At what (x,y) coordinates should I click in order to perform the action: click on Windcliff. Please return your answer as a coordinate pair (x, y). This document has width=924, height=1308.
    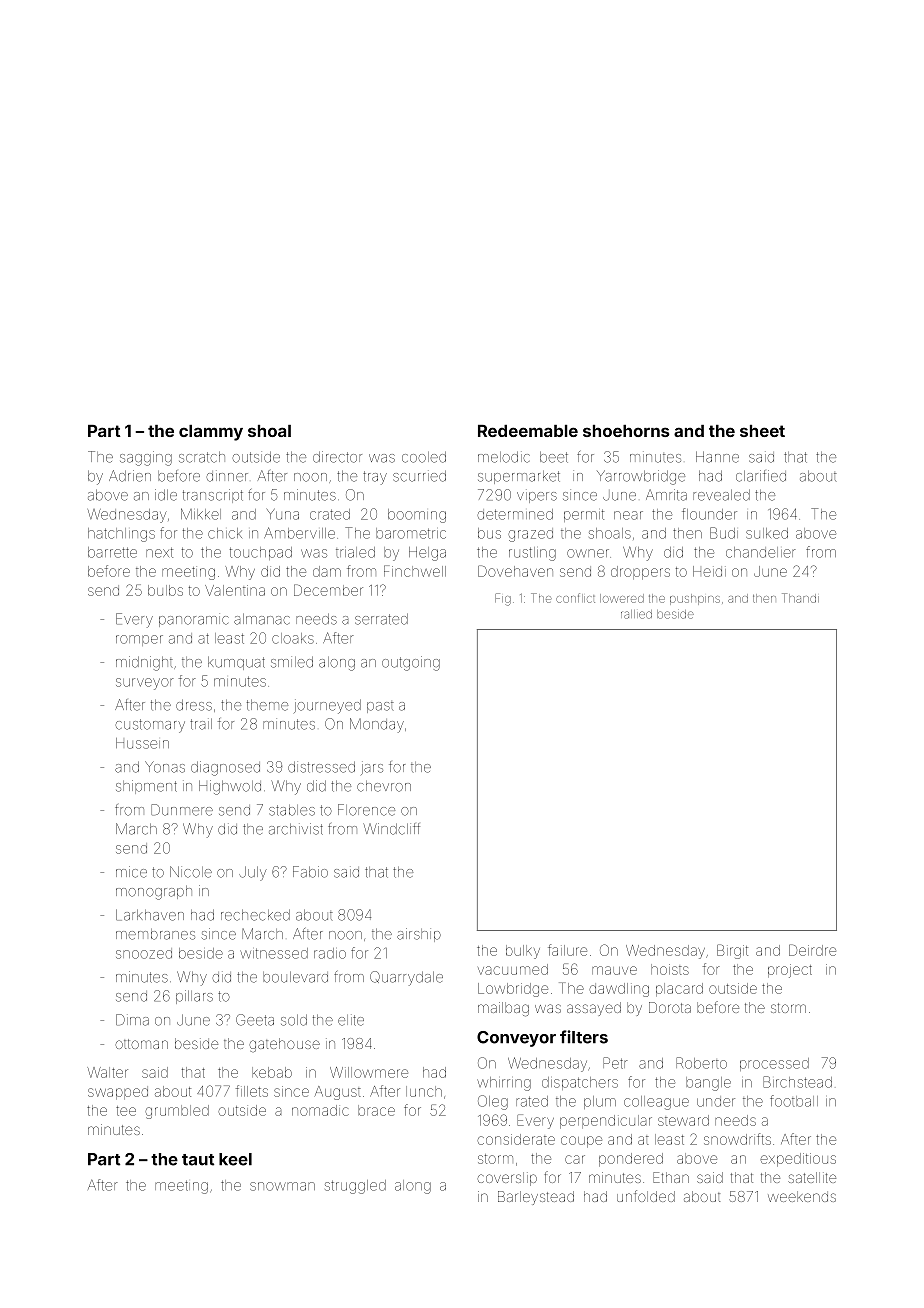
    Looking at the image, I should click on (391, 829).
